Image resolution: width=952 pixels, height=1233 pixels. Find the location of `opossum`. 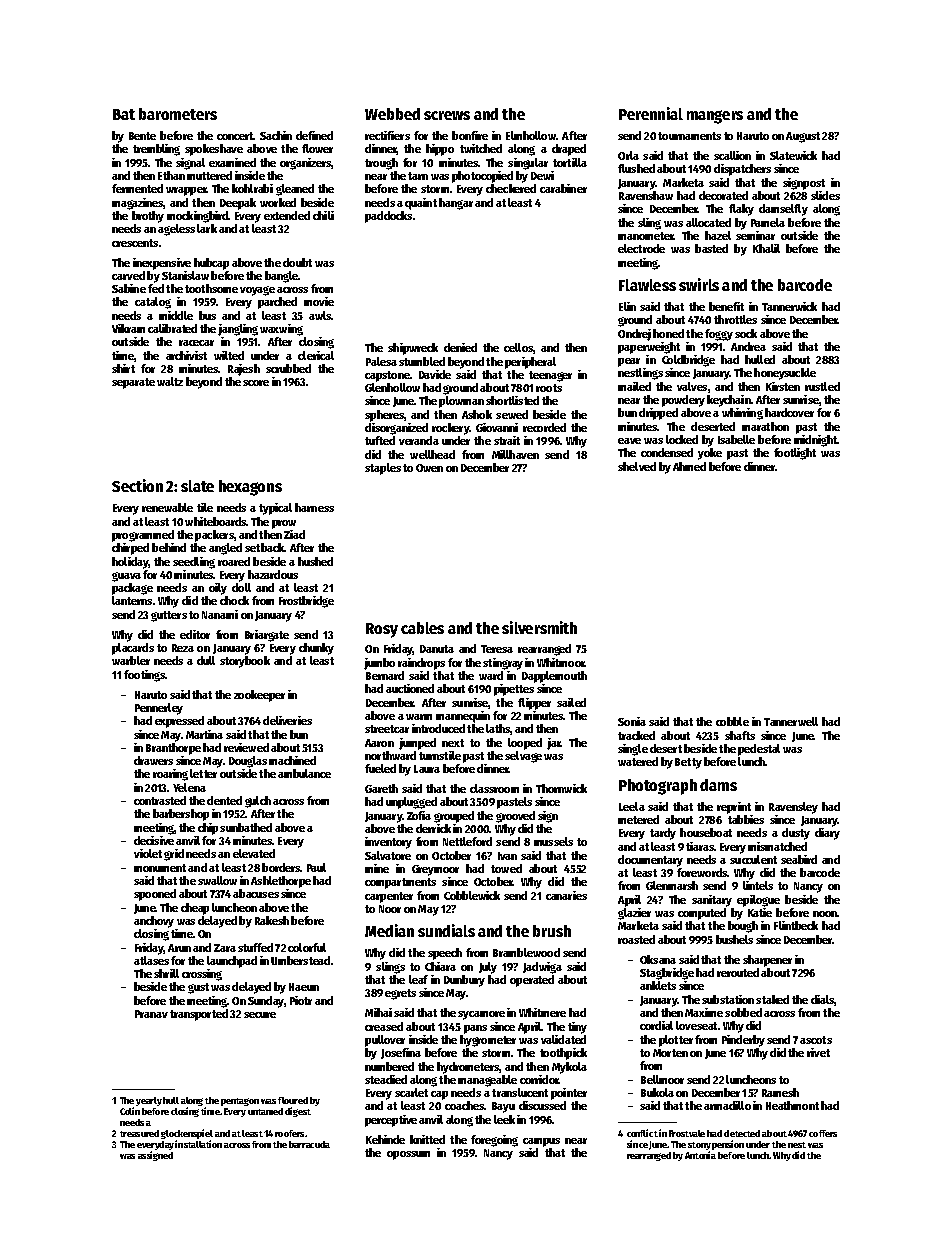

opossum is located at coordinates (408, 1155).
